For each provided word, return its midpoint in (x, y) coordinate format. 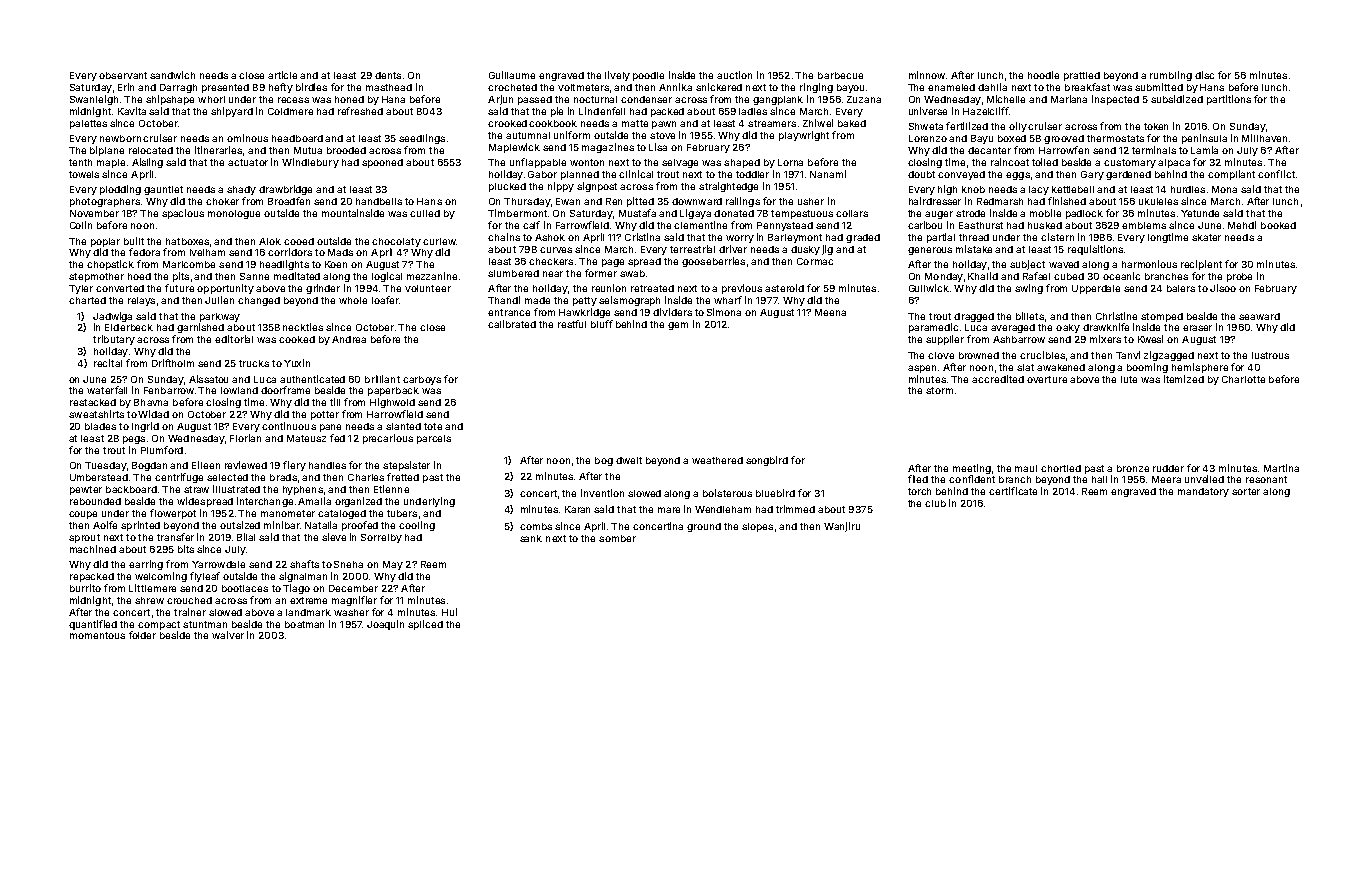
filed (918, 479)
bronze (1133, 468)
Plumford (162, 450)
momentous (97, 635)
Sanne (254, 276)
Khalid (983, 276)
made (537, 300)
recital (108, 363)
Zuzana (864, 99)
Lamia (1204, 150)
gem (678, 326)
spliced (425, 625)
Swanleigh (94, 100)
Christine (1116, 316)
